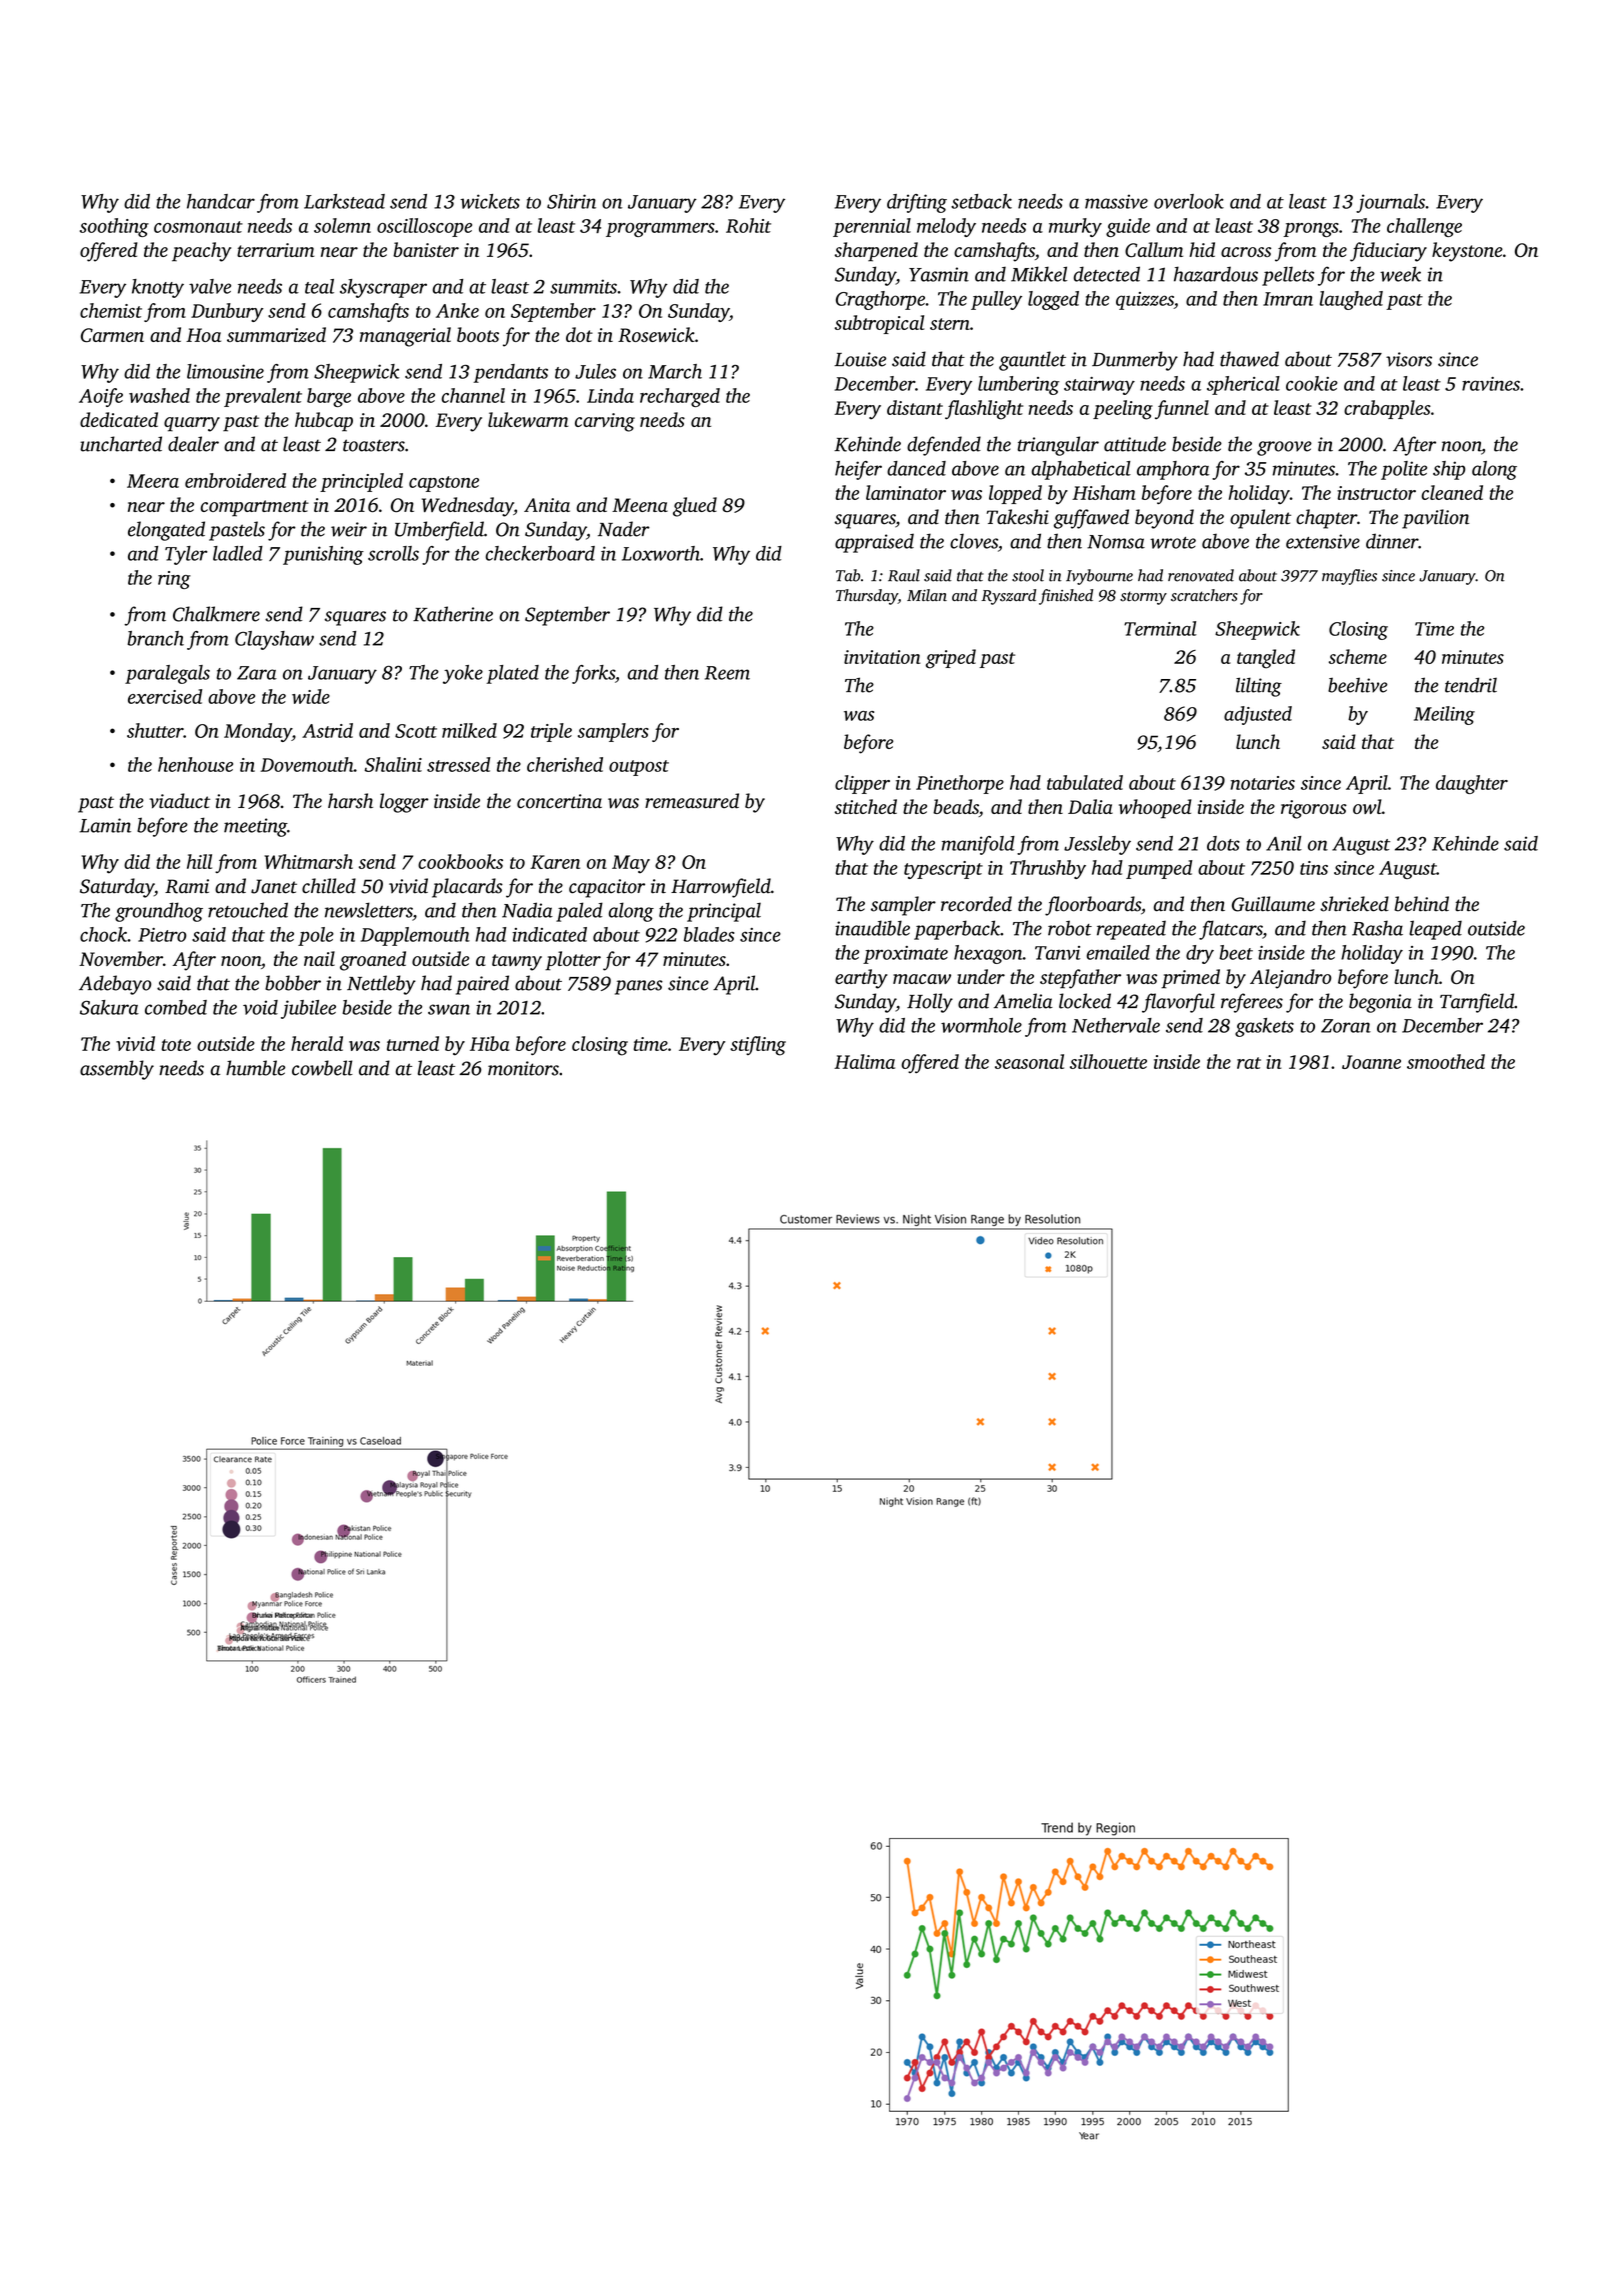 This image has width=1620, height=2292. Describe the element at coordinates (981, 1025) in the image. I see `wormhole` at that location.
